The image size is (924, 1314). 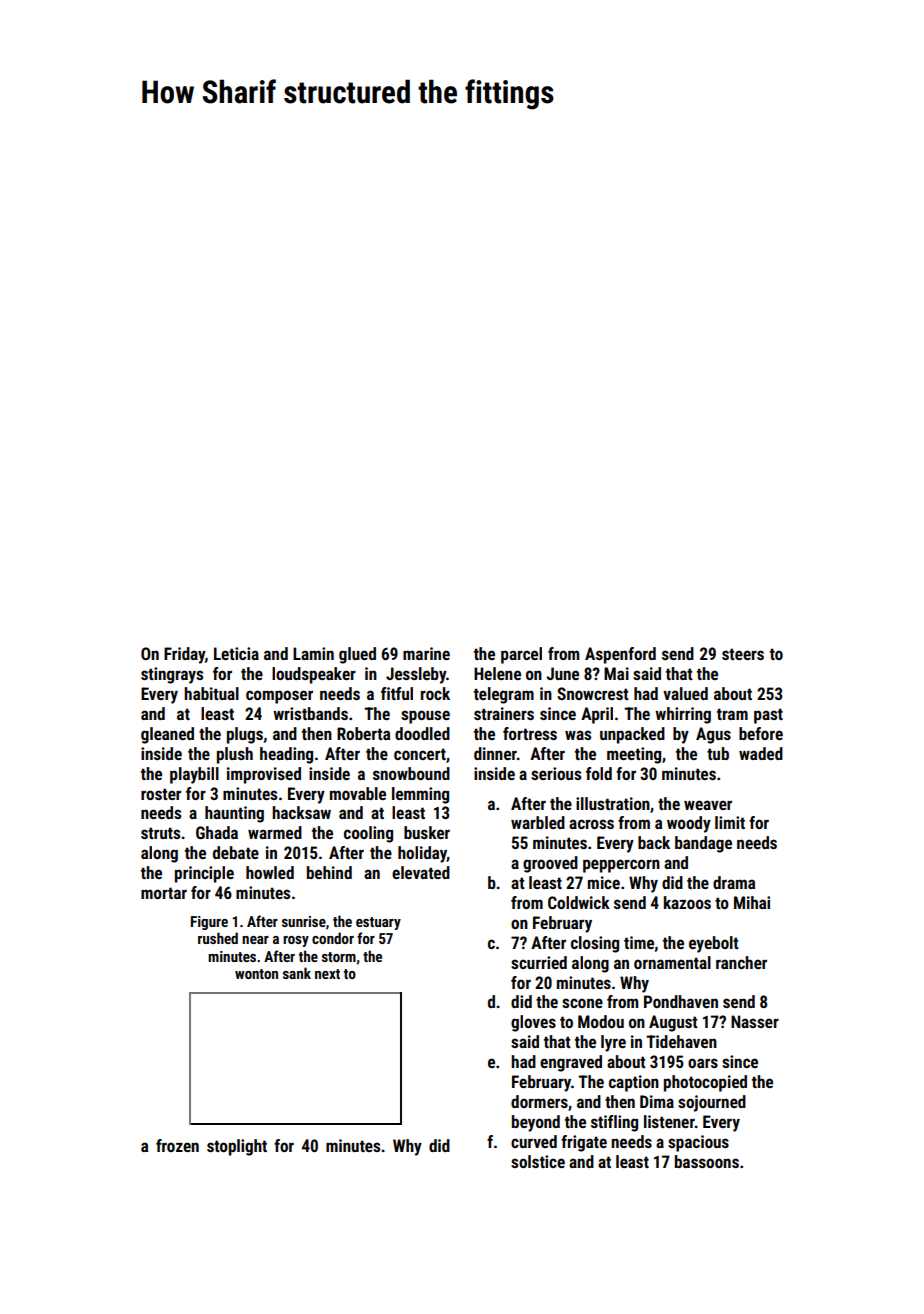 What do you see at coordinates (237, 1147) in the screenshot?
I see `stoplight` at bounding box center [237, 1147].
